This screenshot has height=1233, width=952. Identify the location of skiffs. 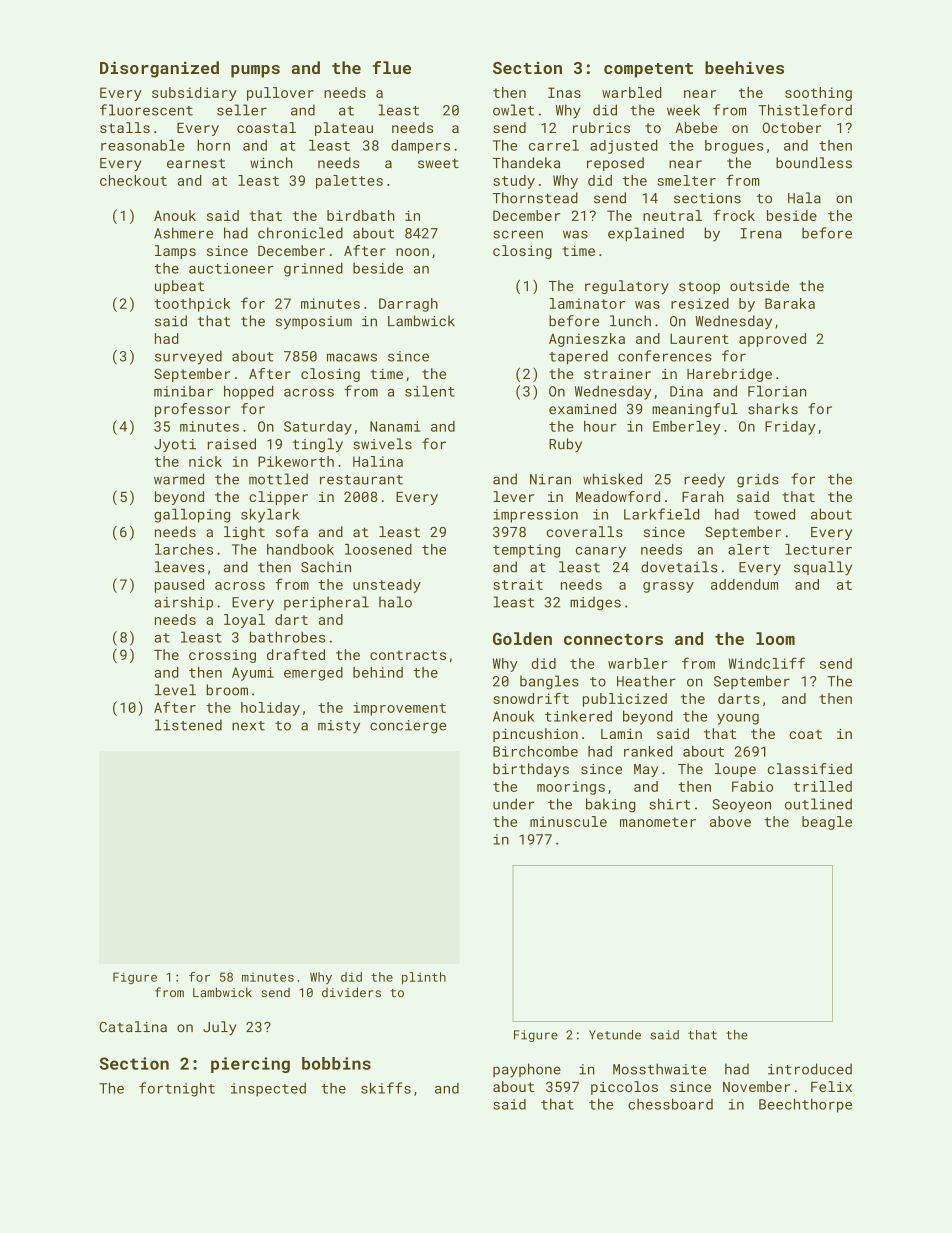
(386, 1088).
